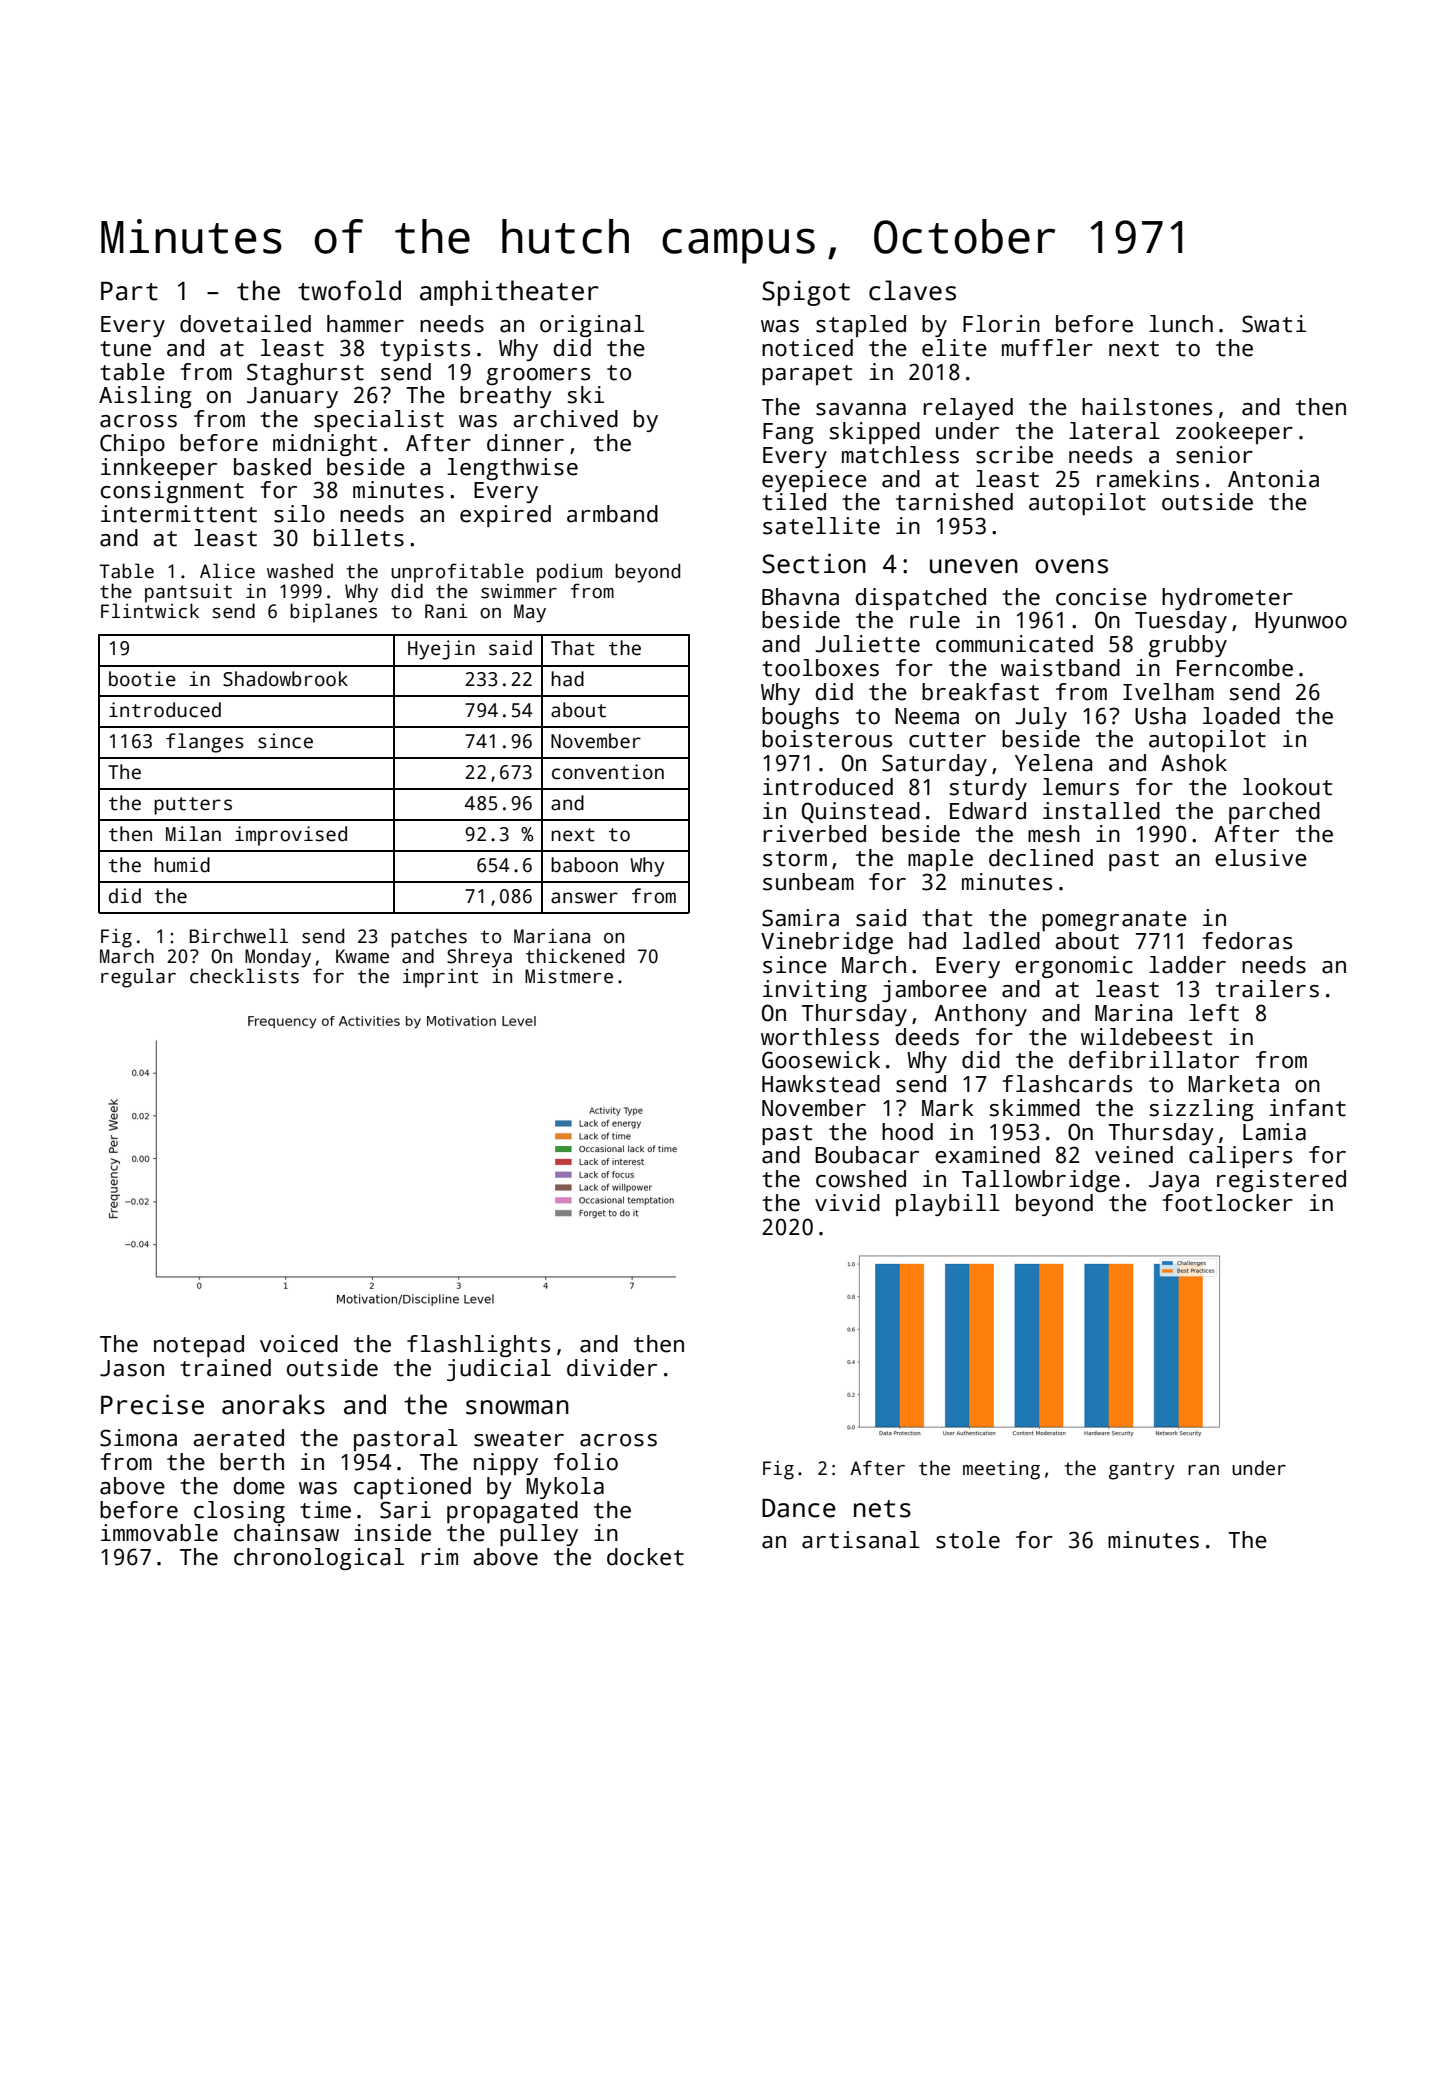 The width and height of the screenshot is (1450, 2100). Describe the element at coordinates (1227, 1203) in the screenshot. I see `footlocker` at that location.
